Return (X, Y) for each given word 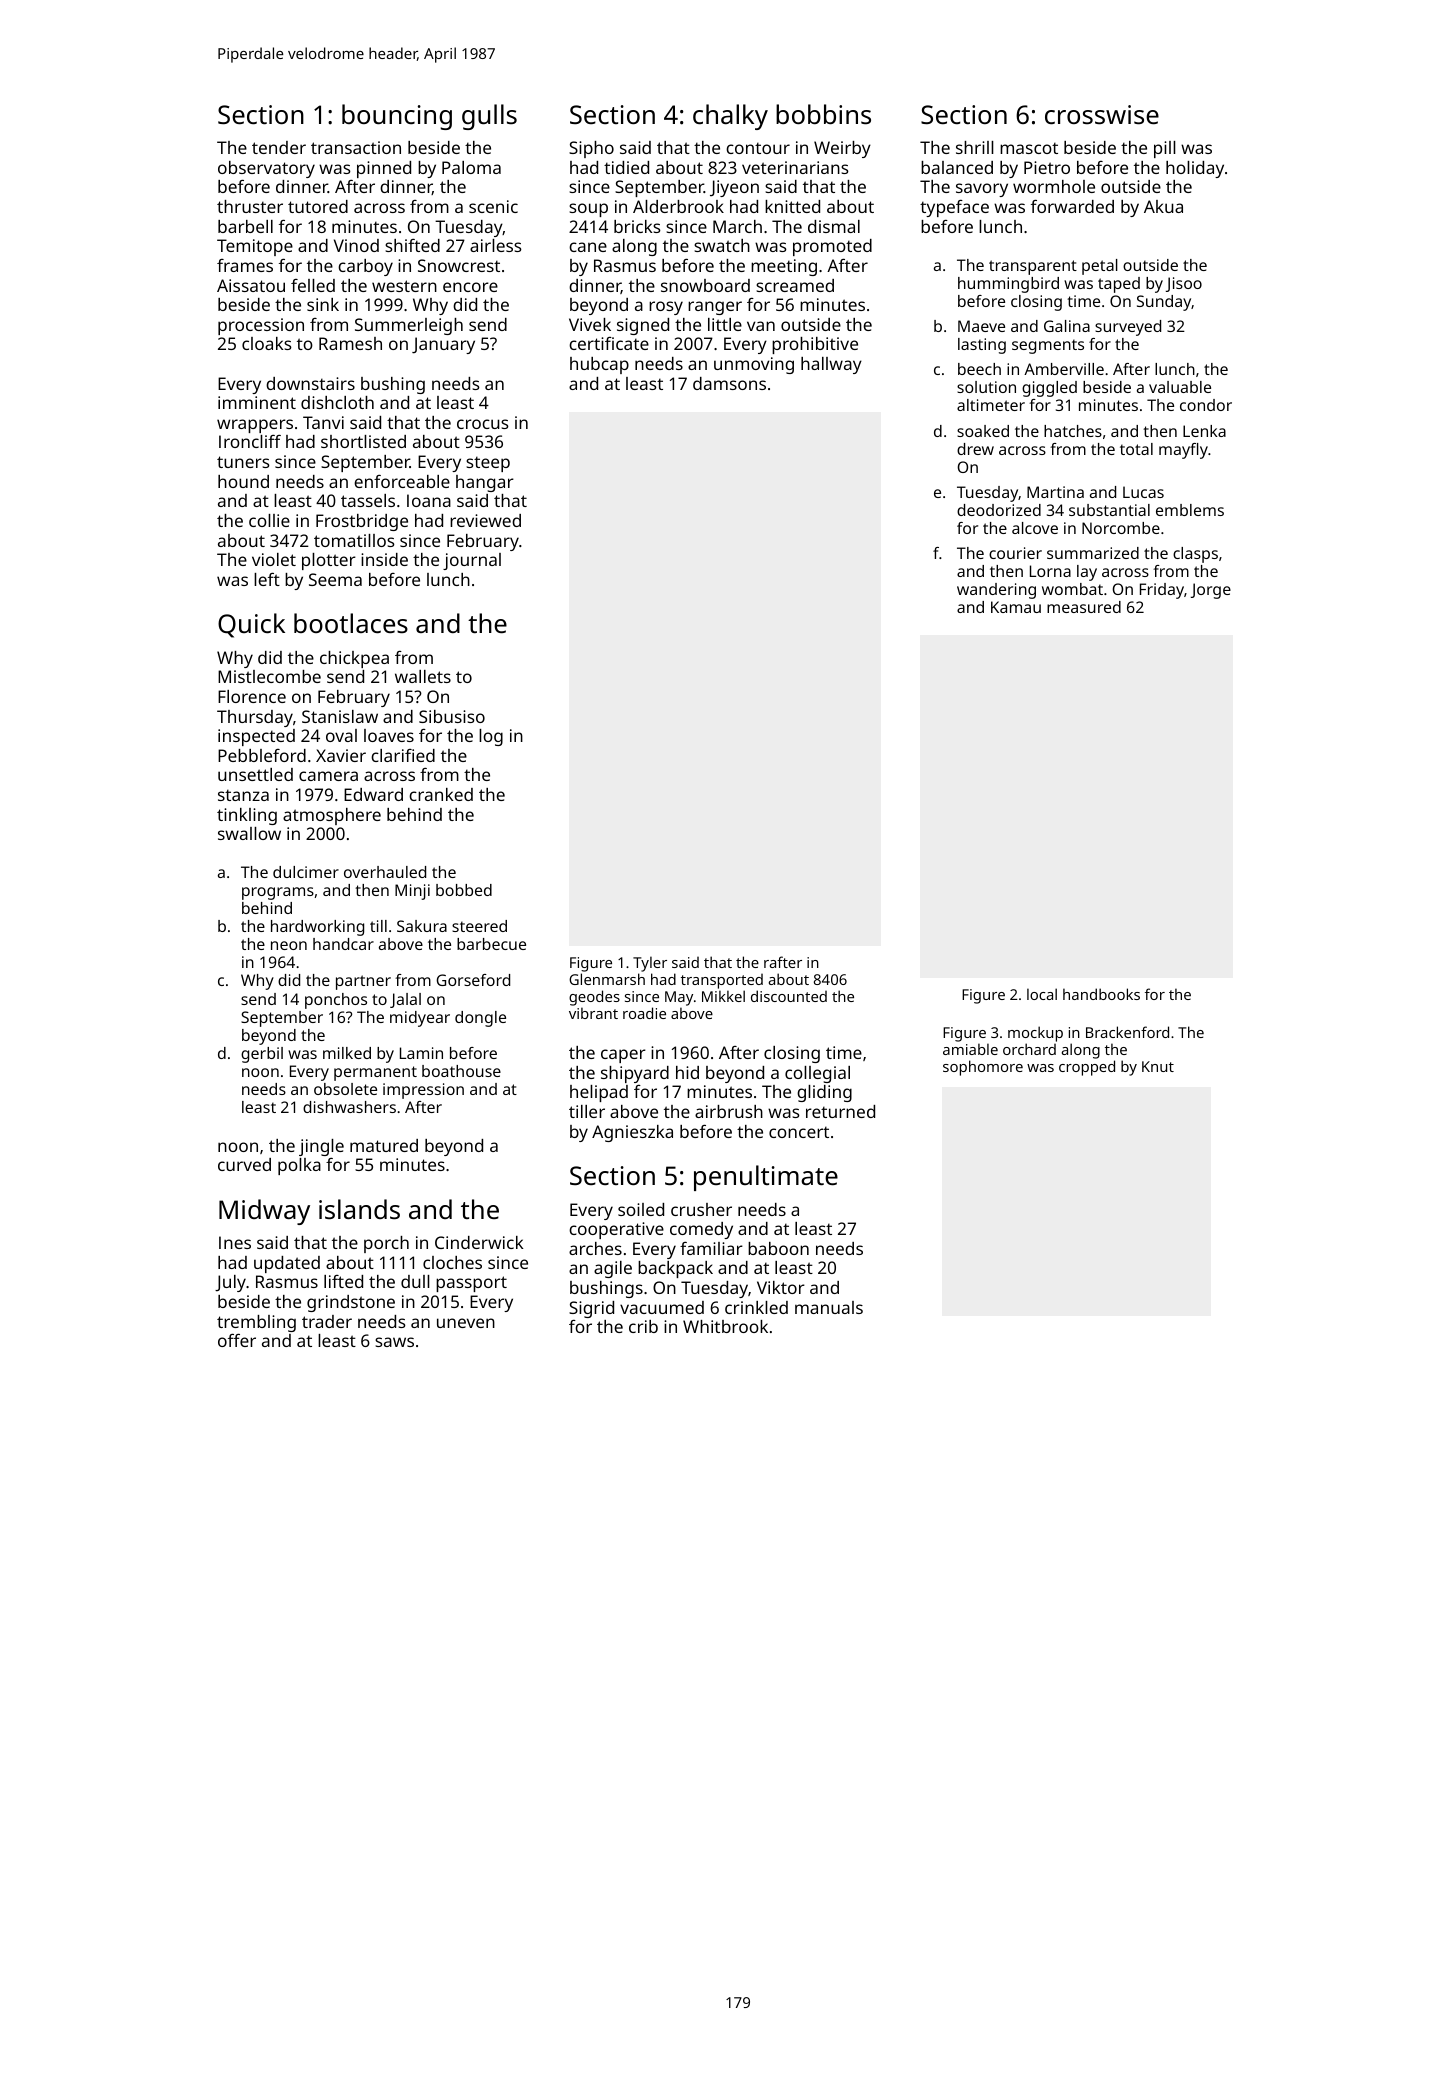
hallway (831, 365)
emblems (1190, 510)
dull (415, 1281)
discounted (789, 996)
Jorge (1211, 591)
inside (384, 559)
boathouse (461, 1071)
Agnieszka (632, 1133)
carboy (365, 267)
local (1042, 994)
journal (472, 561)
